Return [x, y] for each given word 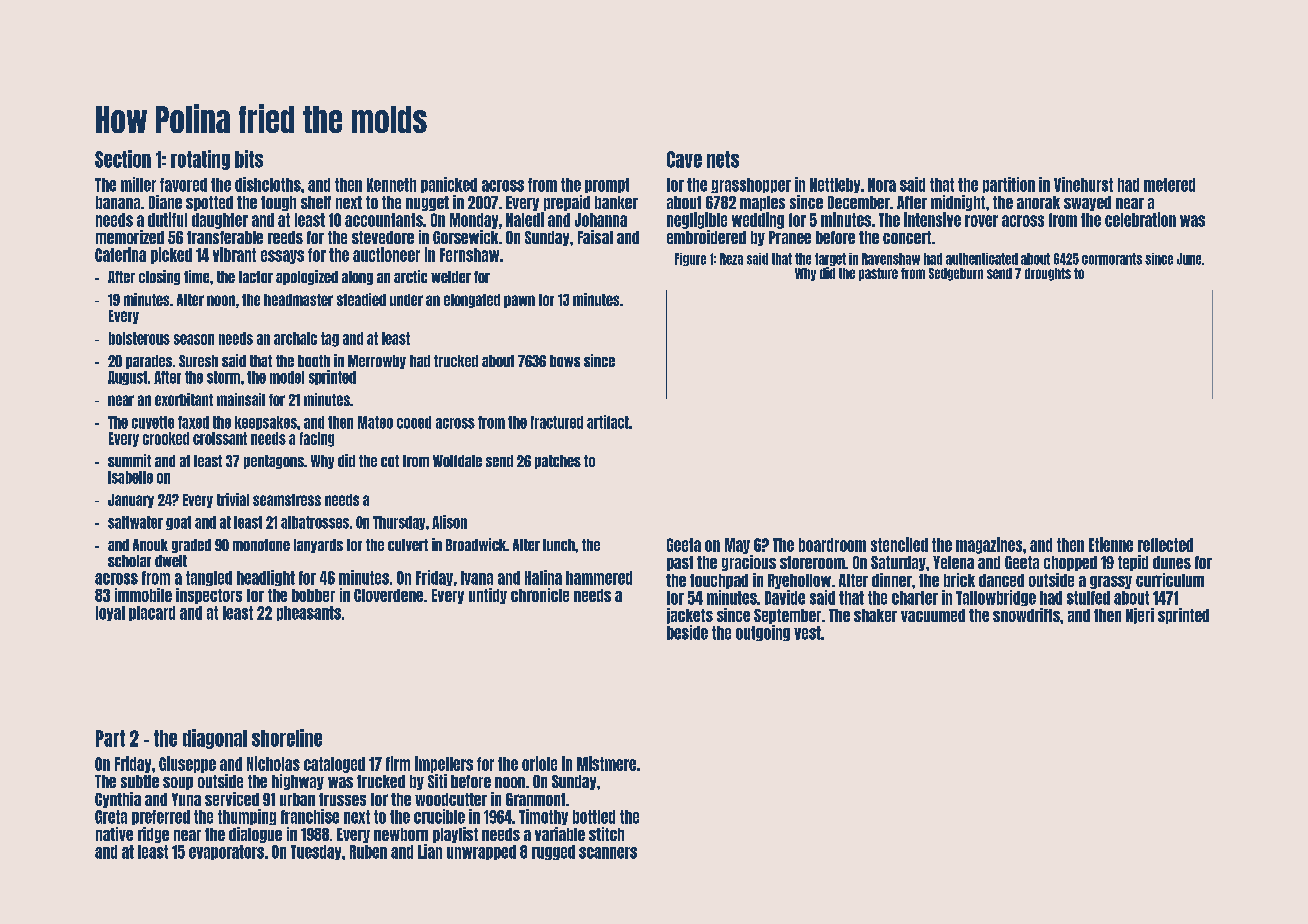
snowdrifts [1026, 615]
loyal [110, 613]
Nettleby [835, 185]
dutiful [167, 219]
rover [981, 221]
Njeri [1140, 616]
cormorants [1112, 259]
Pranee [790, 237]
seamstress [287, 500]
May [737, 546]
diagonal [215, 739]
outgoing [763, 633]
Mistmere [606, 763]
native [114, 834]
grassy [1111, 582]
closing [159, 277]
